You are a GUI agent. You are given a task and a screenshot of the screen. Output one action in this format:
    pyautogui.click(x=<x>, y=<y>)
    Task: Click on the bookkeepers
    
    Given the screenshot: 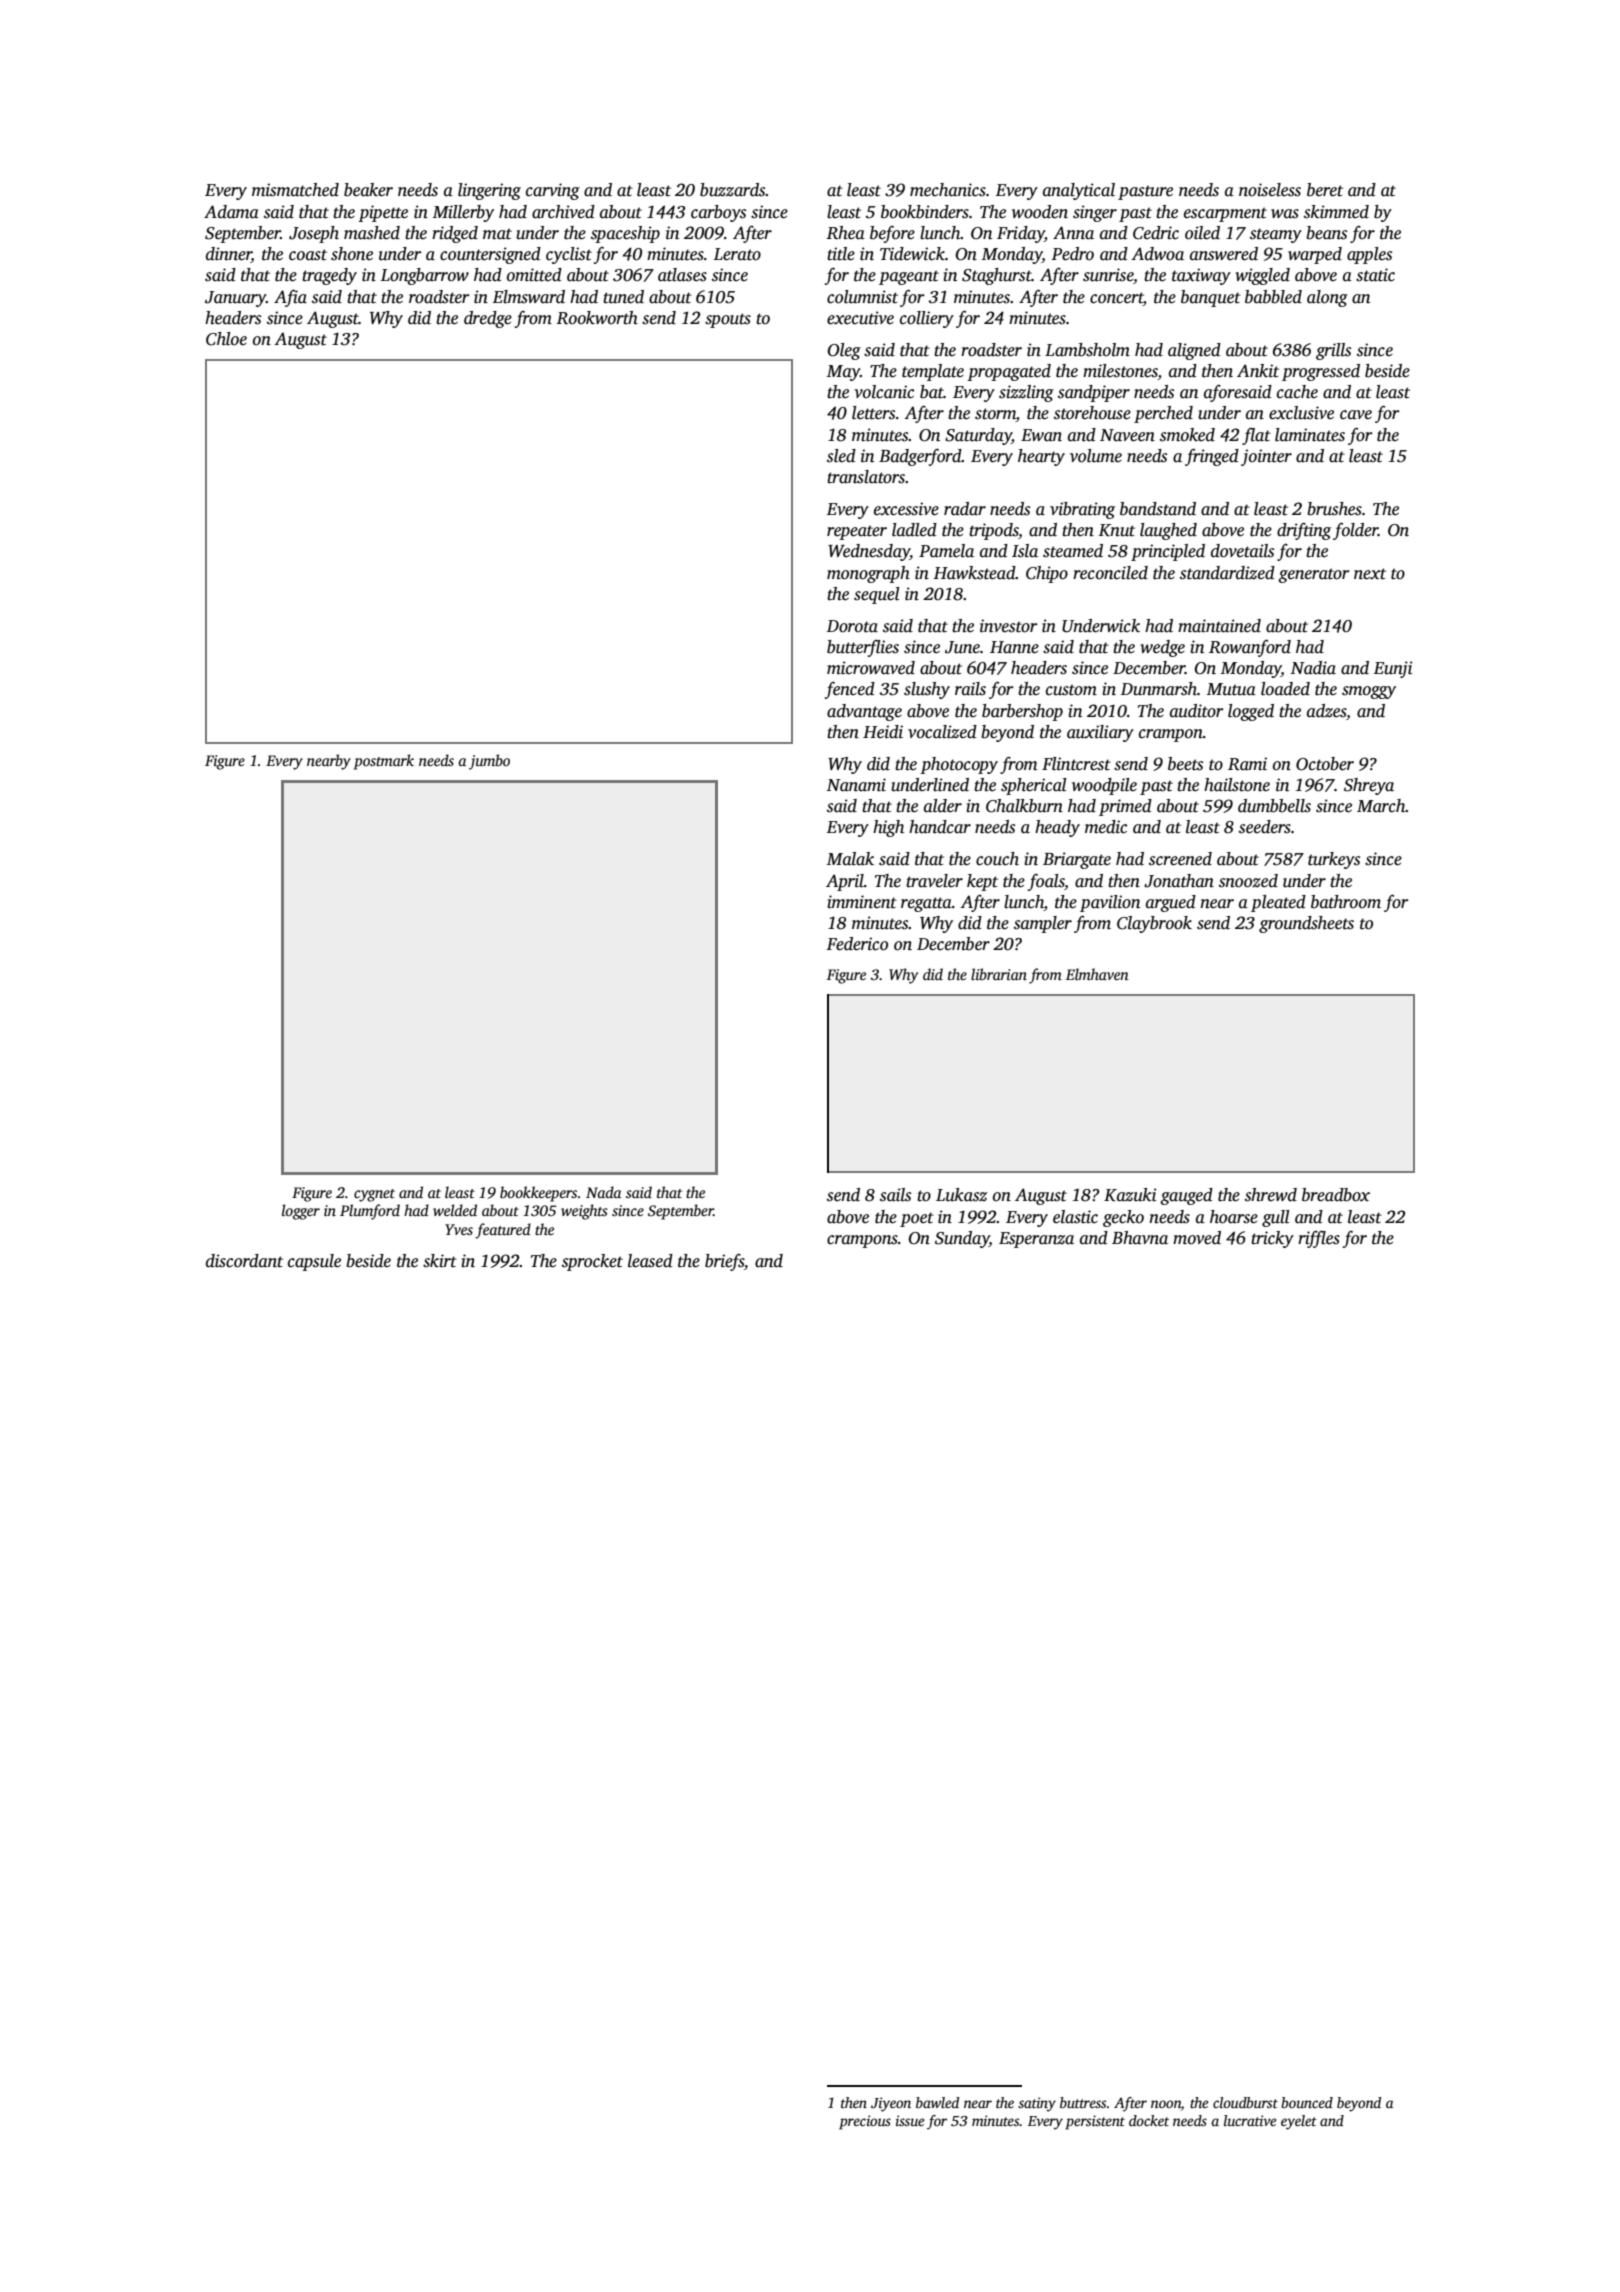 What is the action you would take?
    pyautogui.click(x=538, y=1194)
